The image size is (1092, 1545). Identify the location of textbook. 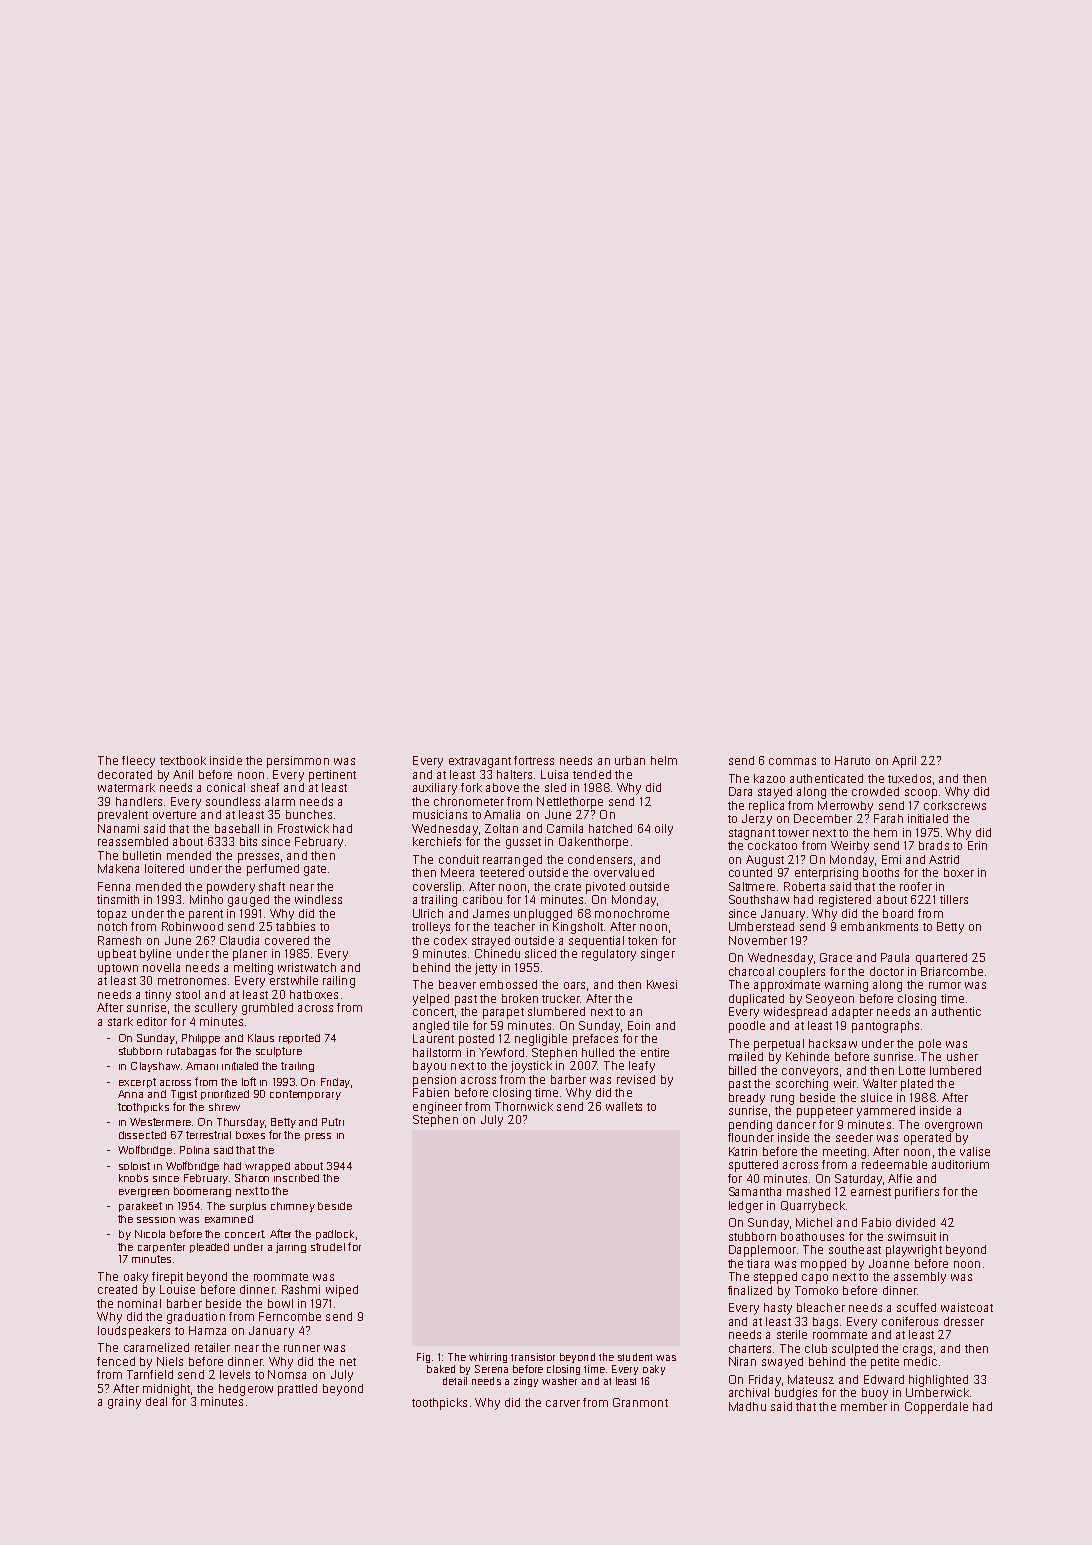
(183, 760).
